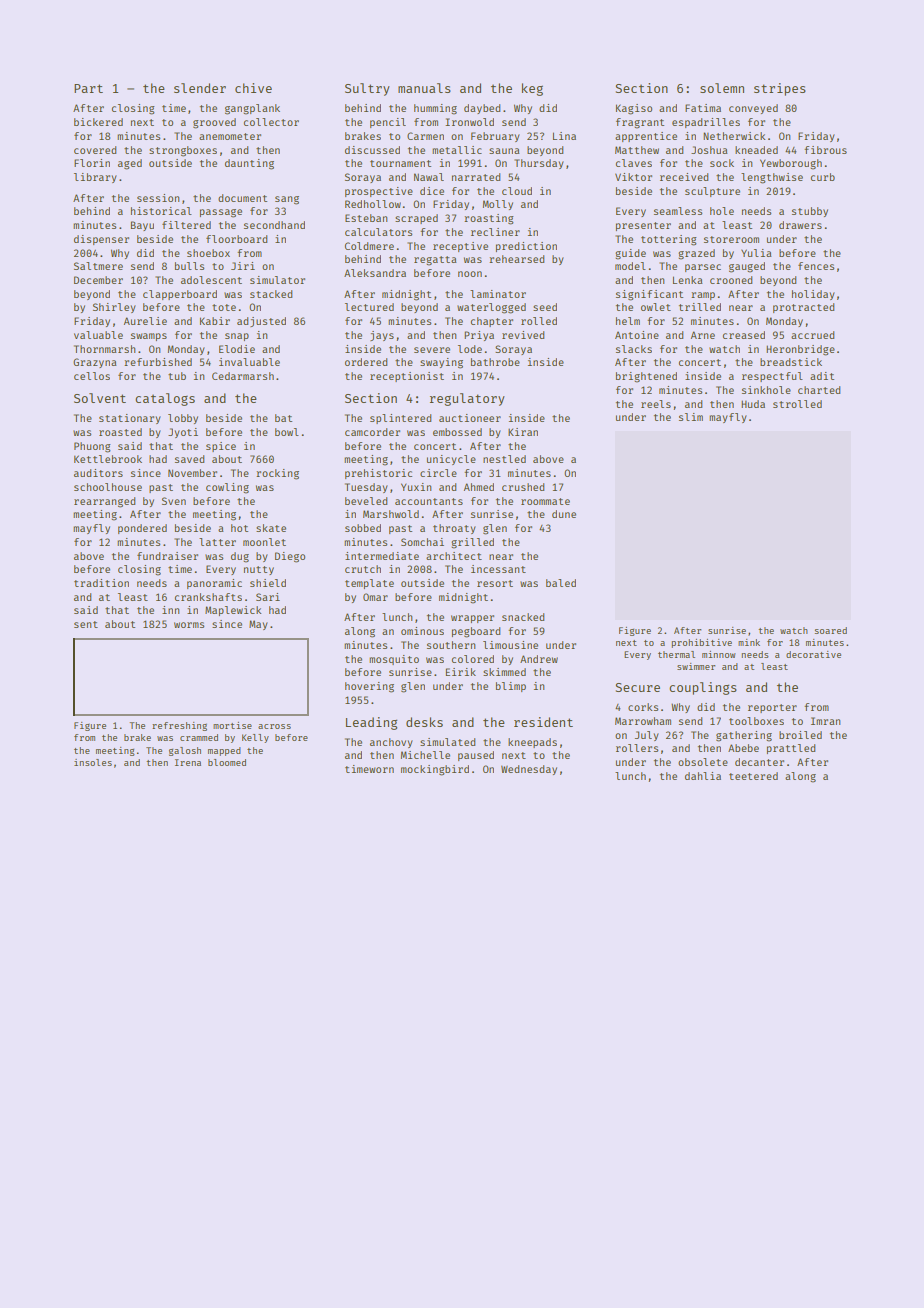  Describe the element at coordinates (432, 191) in the image. I see `dice` at that location.
